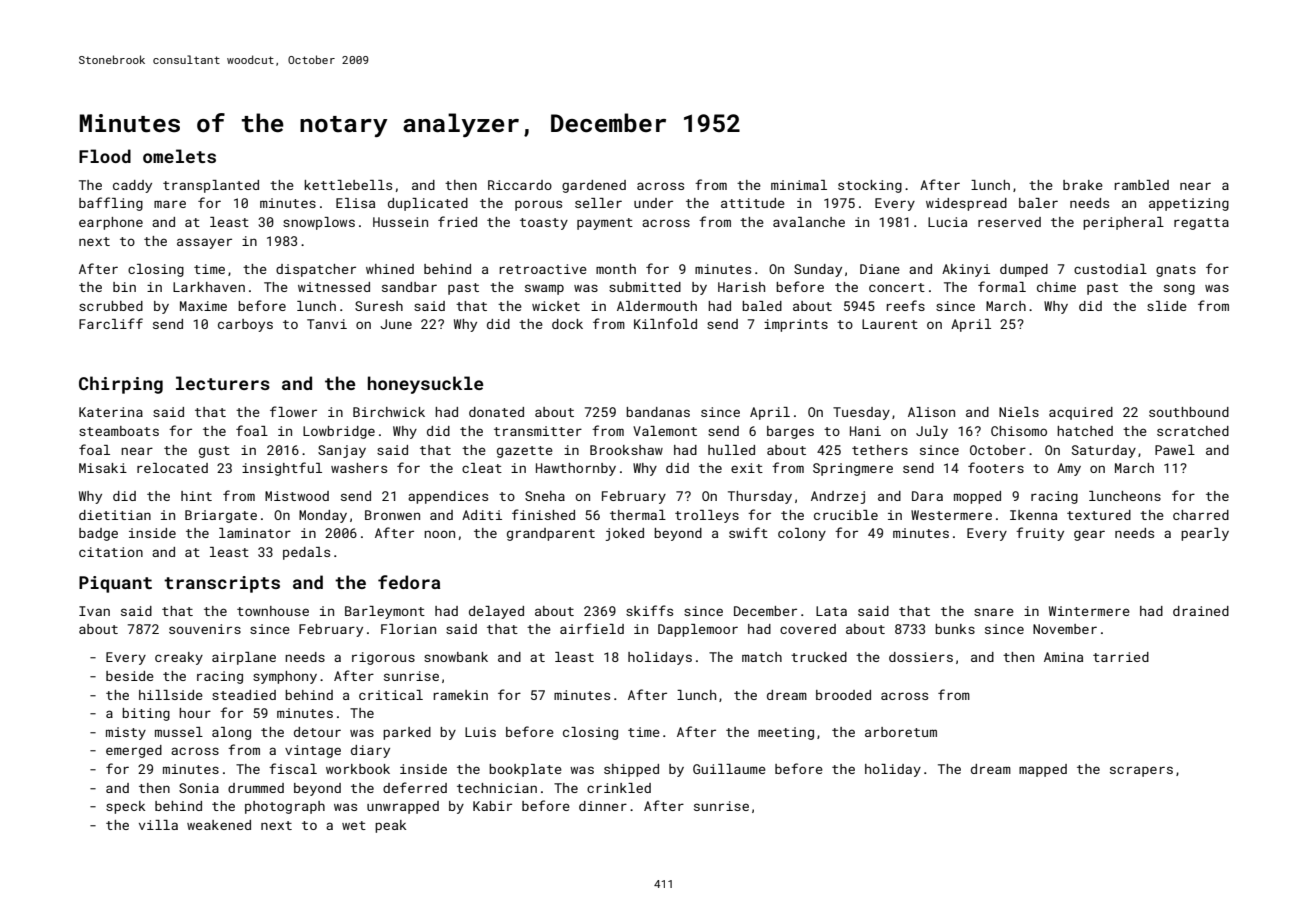 This page has width=1308, height=924. What do you see at coordinates (179, 156) in the page?
I see `omelets` at bounding box center [179, 156].
